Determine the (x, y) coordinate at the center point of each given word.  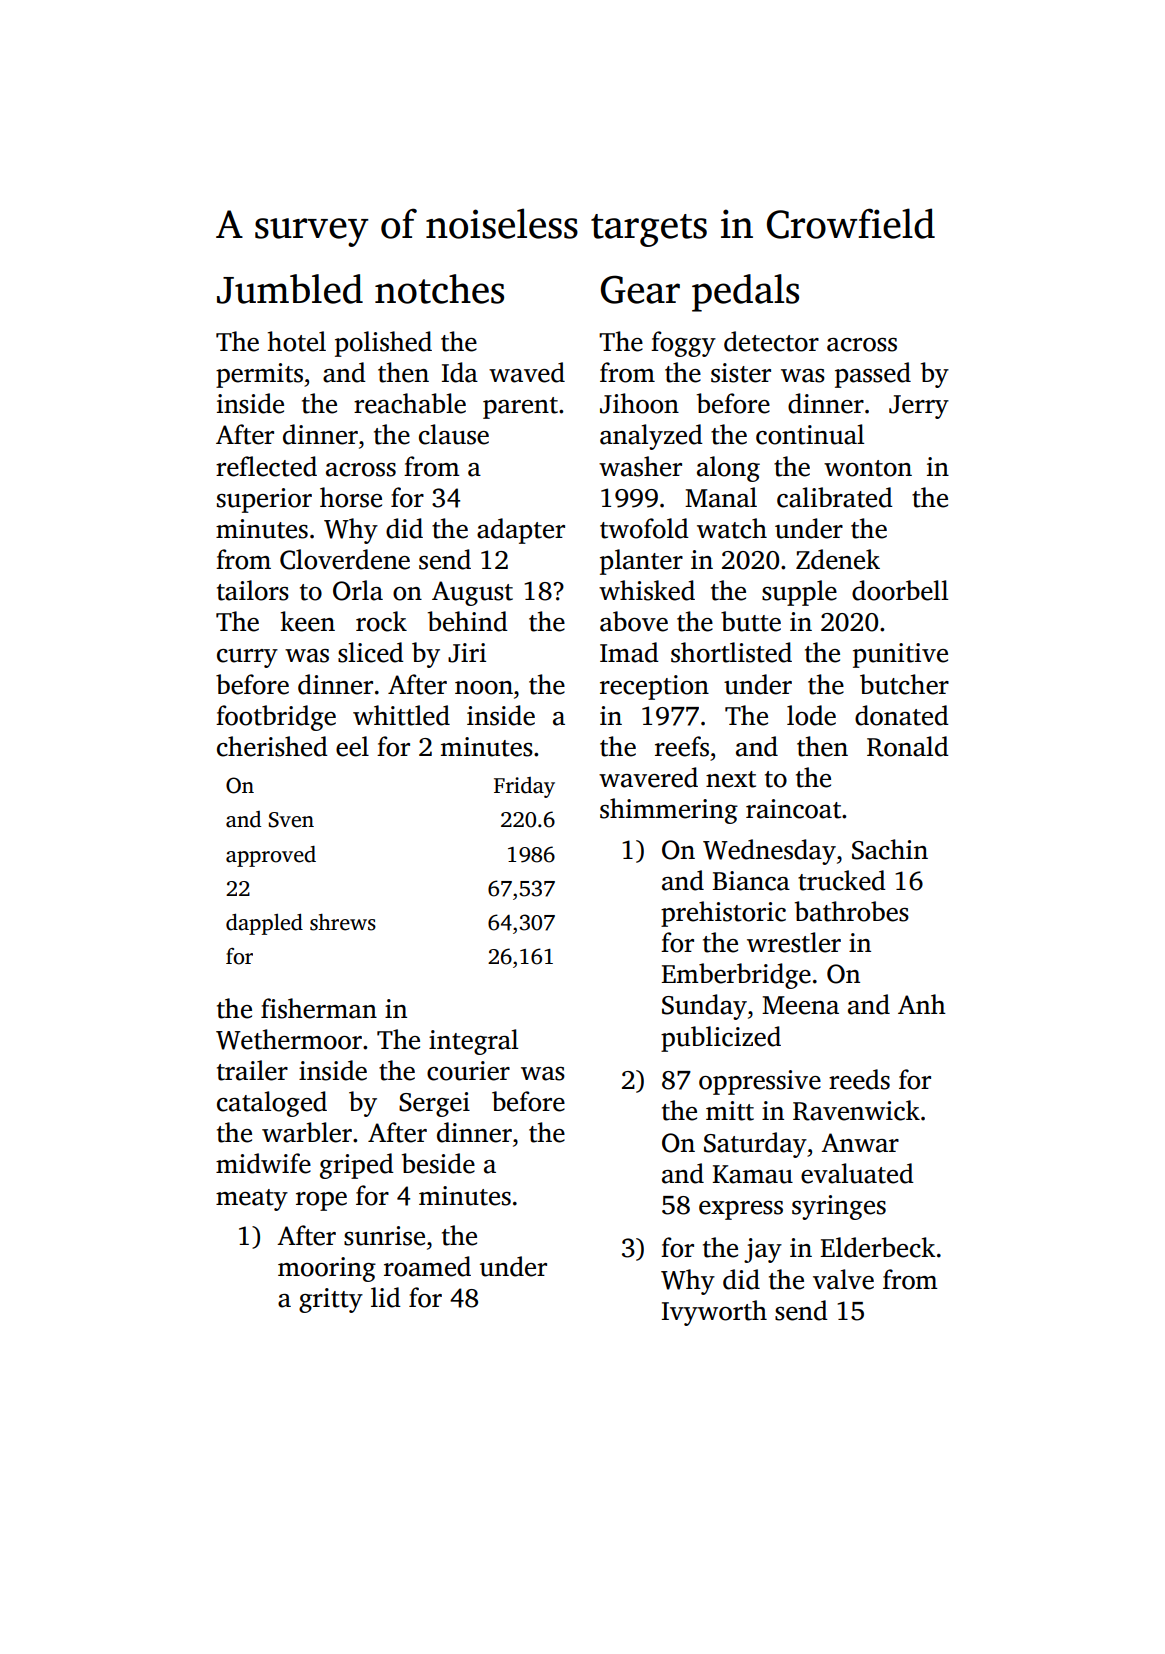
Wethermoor (289, 1039)
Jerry (919, 407)
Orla (358, 590)
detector (771, 341)
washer (640, 466)
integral (473, 1042)
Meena (800, 1005)
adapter (521, 531)
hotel (297, 341)
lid (386, 1297)
